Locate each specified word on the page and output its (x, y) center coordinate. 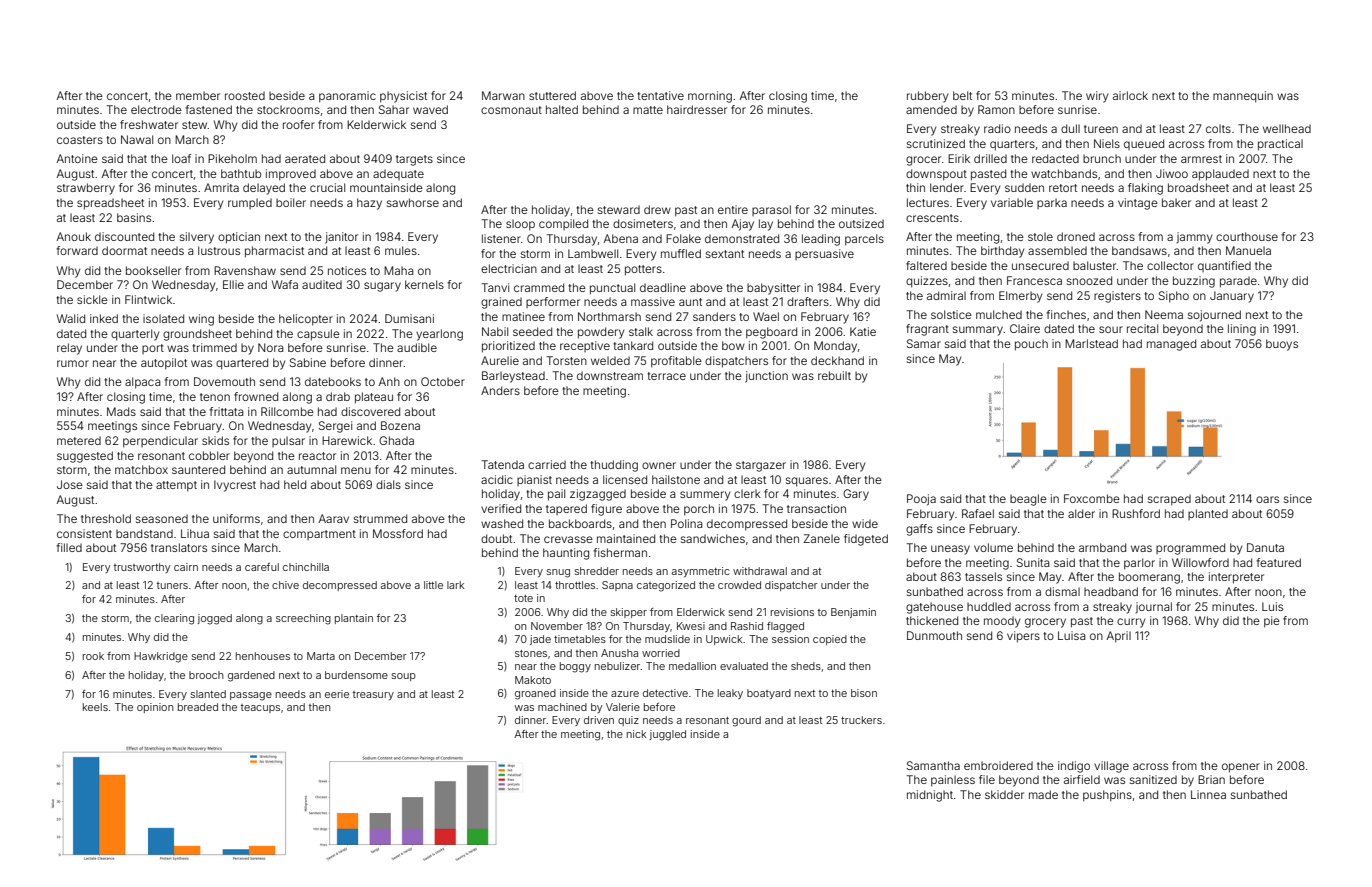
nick (636, 734)
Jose (70, 484)
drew (657, 209)
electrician (509, 268)
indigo (1074, 767)
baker (1176, 202)
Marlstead (1091, 343)
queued (1144, 144)
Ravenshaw (245, 270)
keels (95, 707)
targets (414, 160)
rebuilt (834, 375)
